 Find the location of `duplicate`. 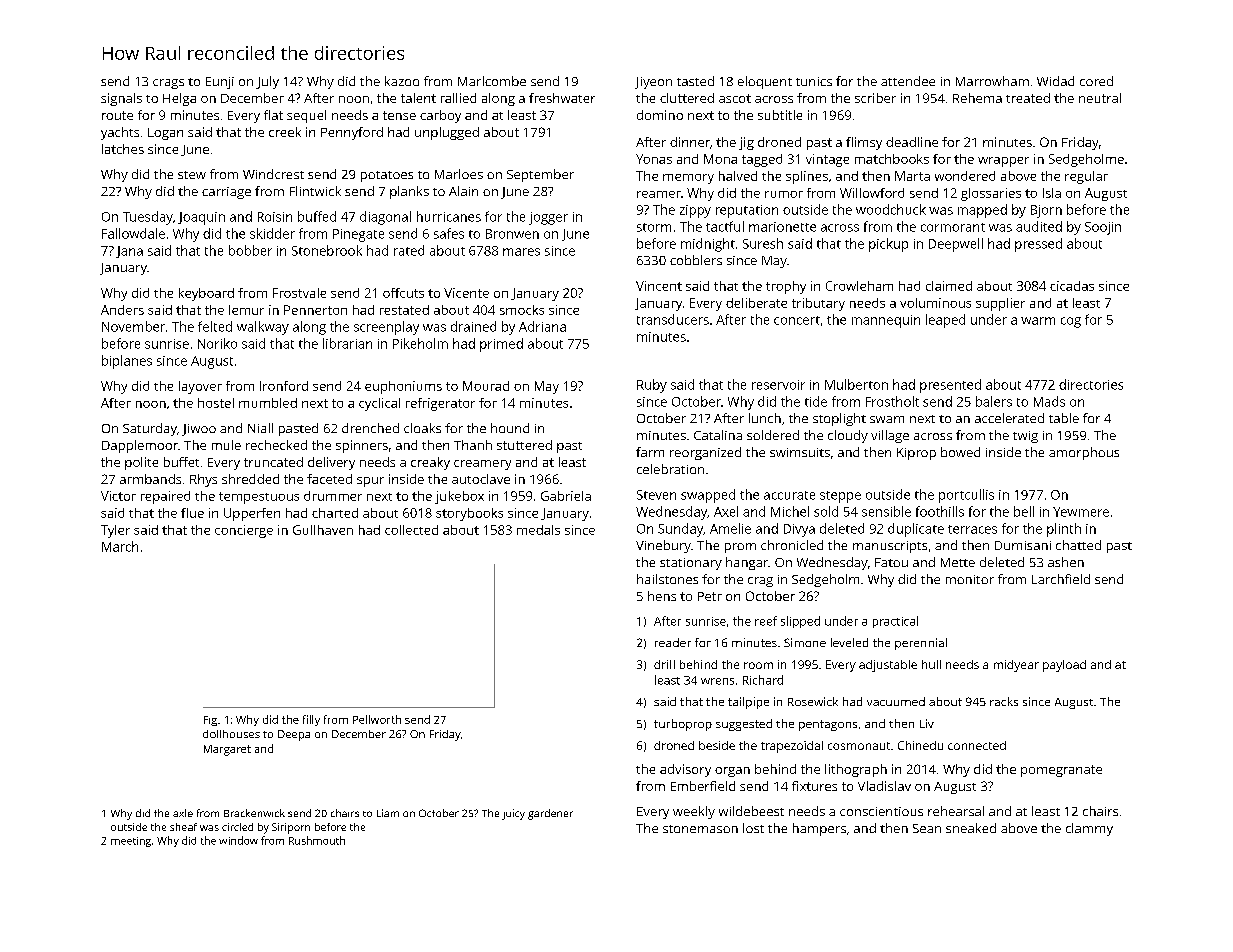

duplicate is located at coordinates (916, 530).
